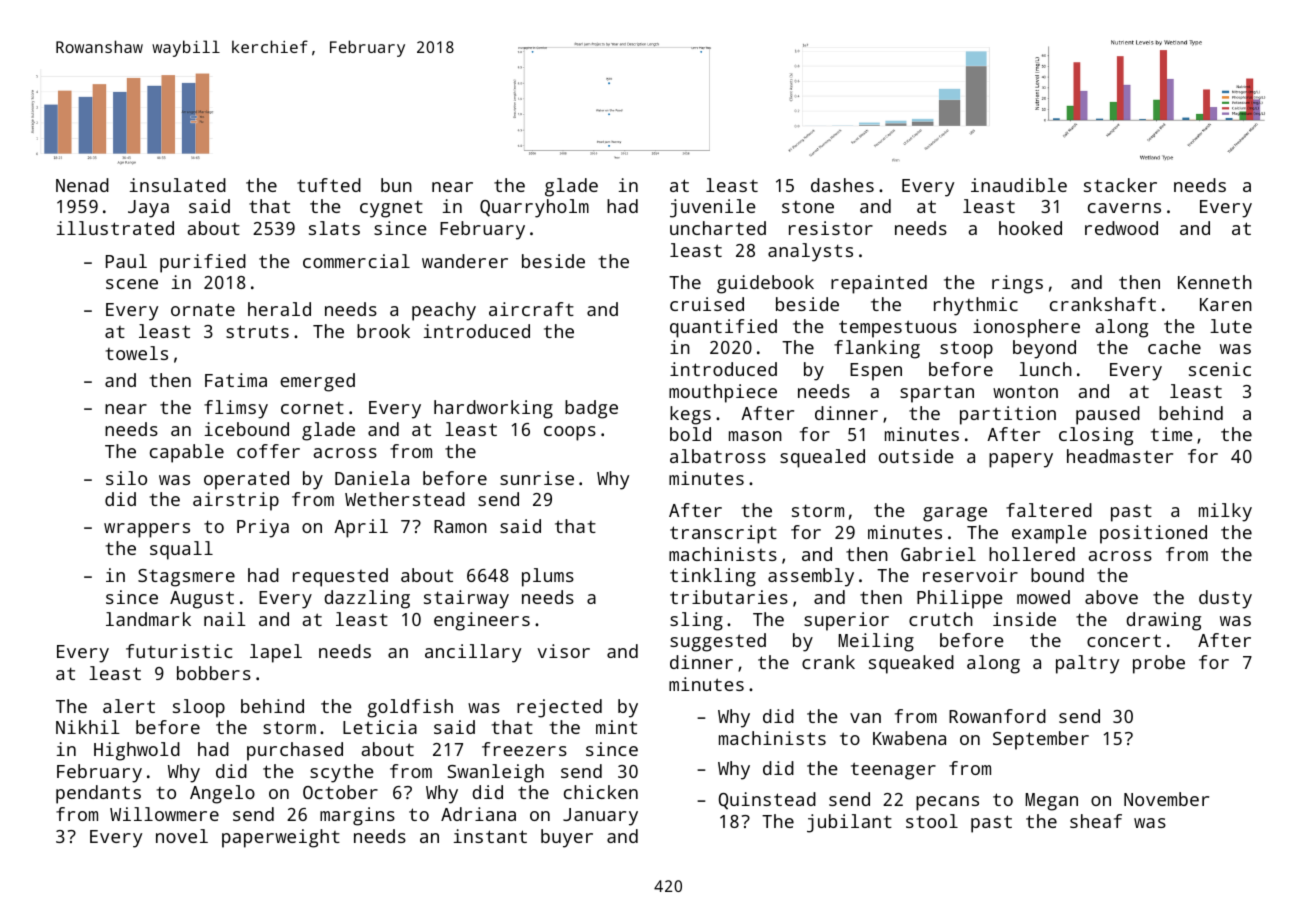 The image size is (1308, 924). What do you see at coordinates (1225, 512) in the page?
I see `milky` at bounding box center [1225, 512].
